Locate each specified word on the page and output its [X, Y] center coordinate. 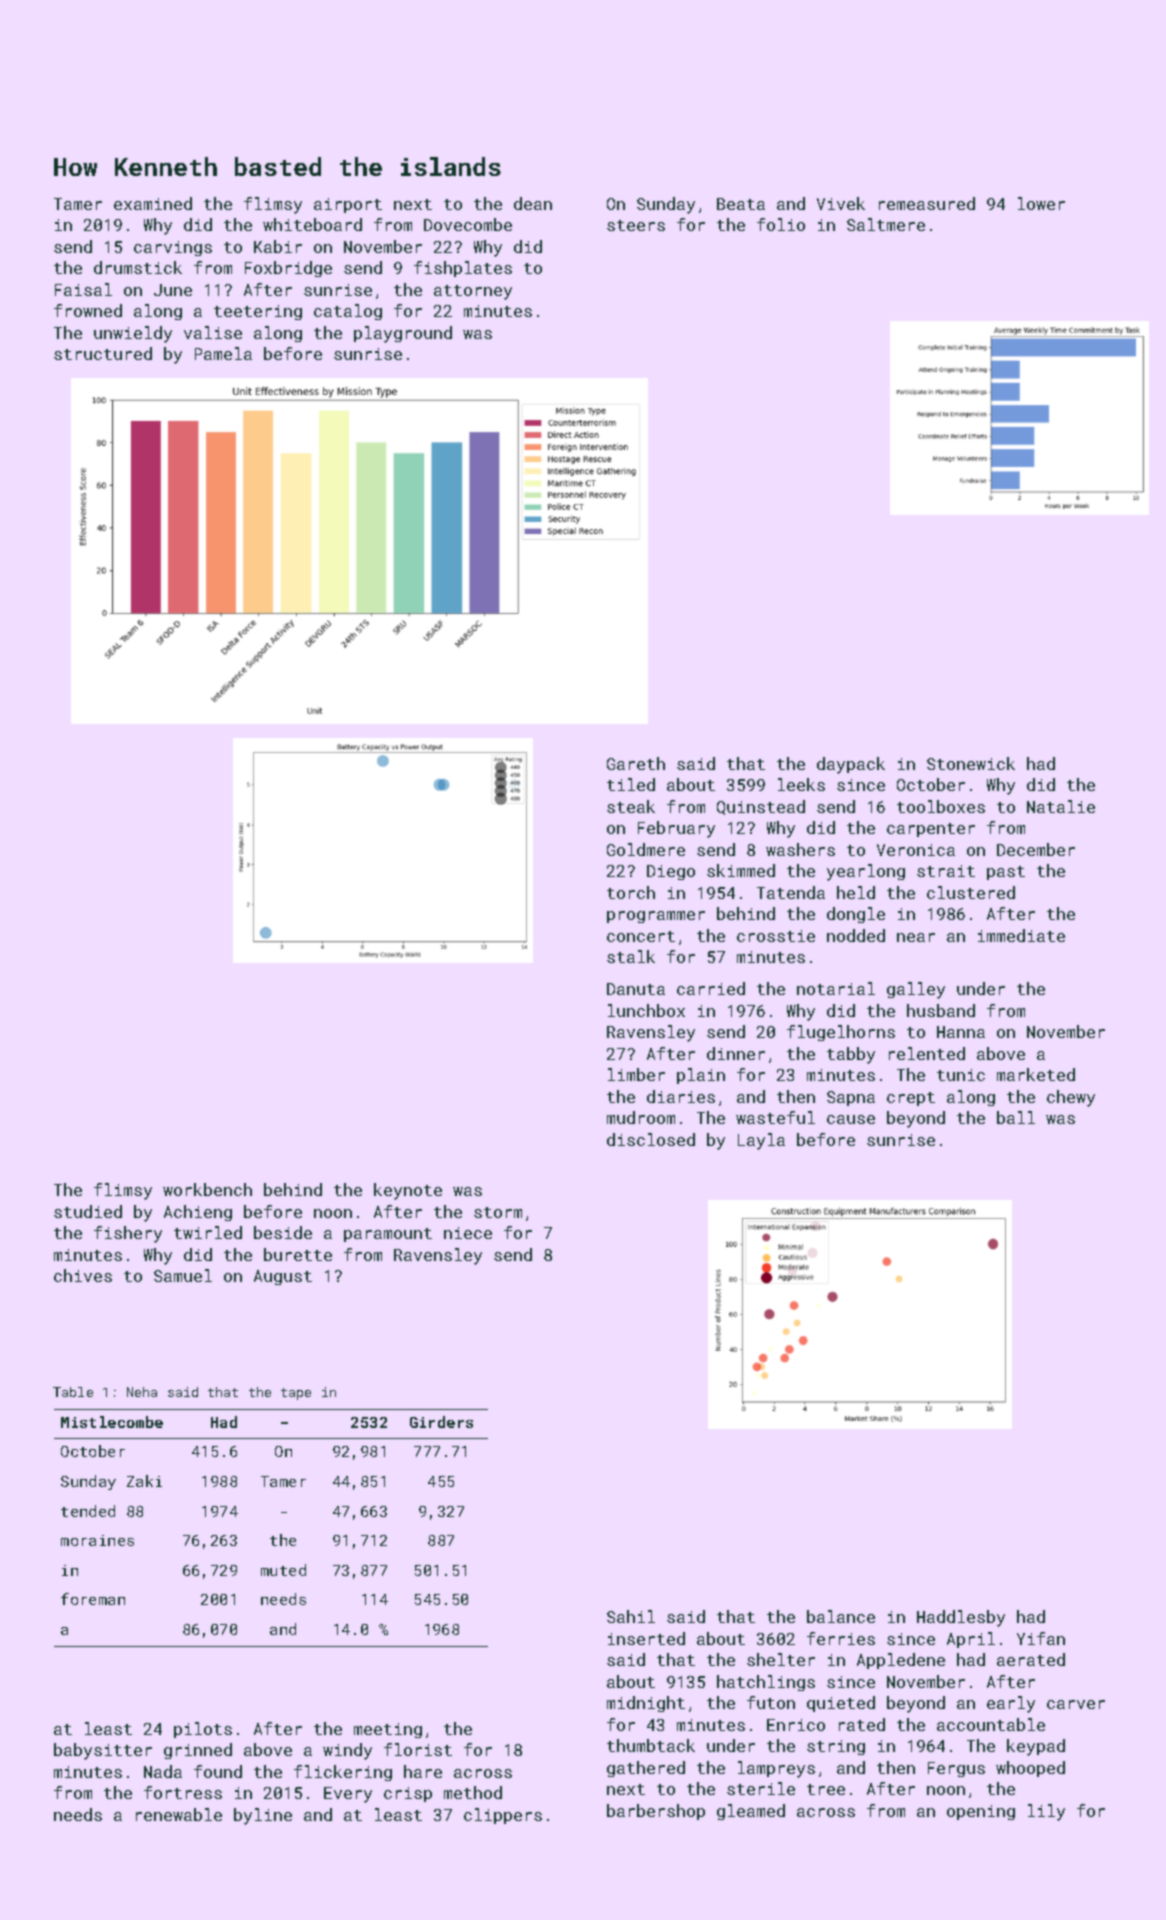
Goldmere [646, 849]
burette [298, 1254]
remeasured [927, 203]
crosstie [776, 936]
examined [153, 203]
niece [468, 1233]
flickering [343, 1773]
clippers [503, 1816]
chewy [1071, 1098]
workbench [207, 1189]
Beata [741, 204]
